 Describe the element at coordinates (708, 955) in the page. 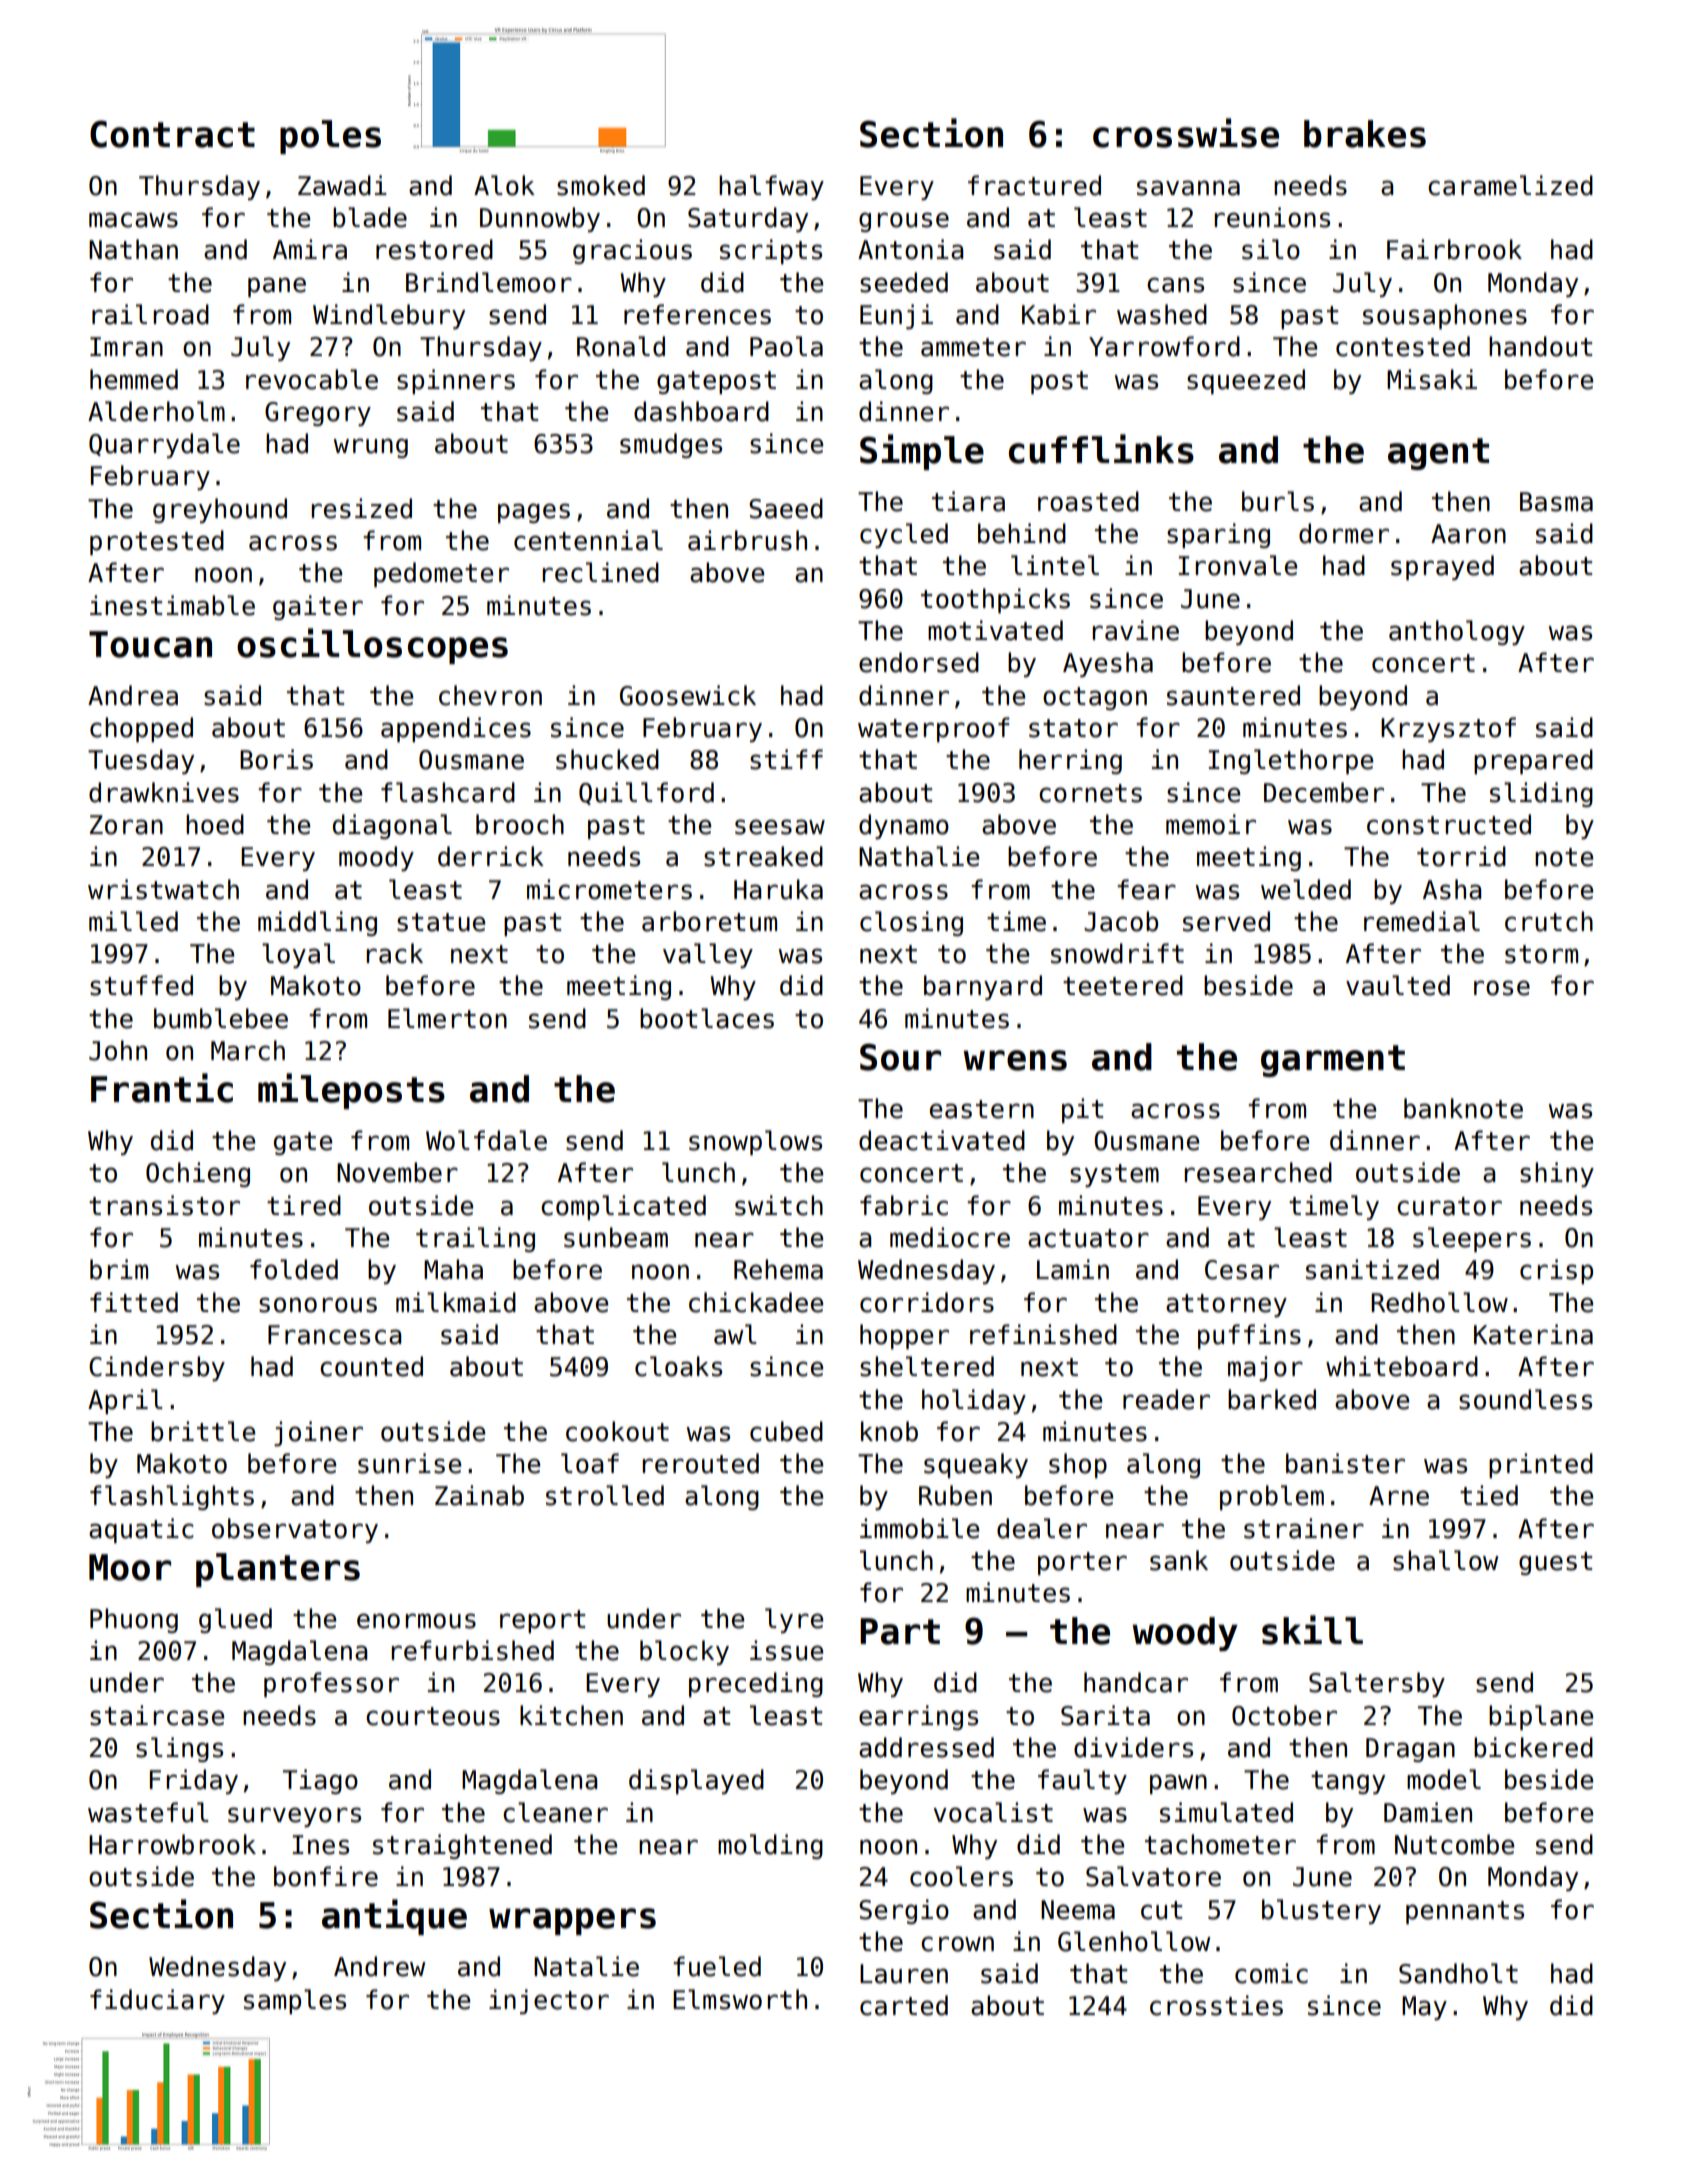

I see `valley` at that location.
